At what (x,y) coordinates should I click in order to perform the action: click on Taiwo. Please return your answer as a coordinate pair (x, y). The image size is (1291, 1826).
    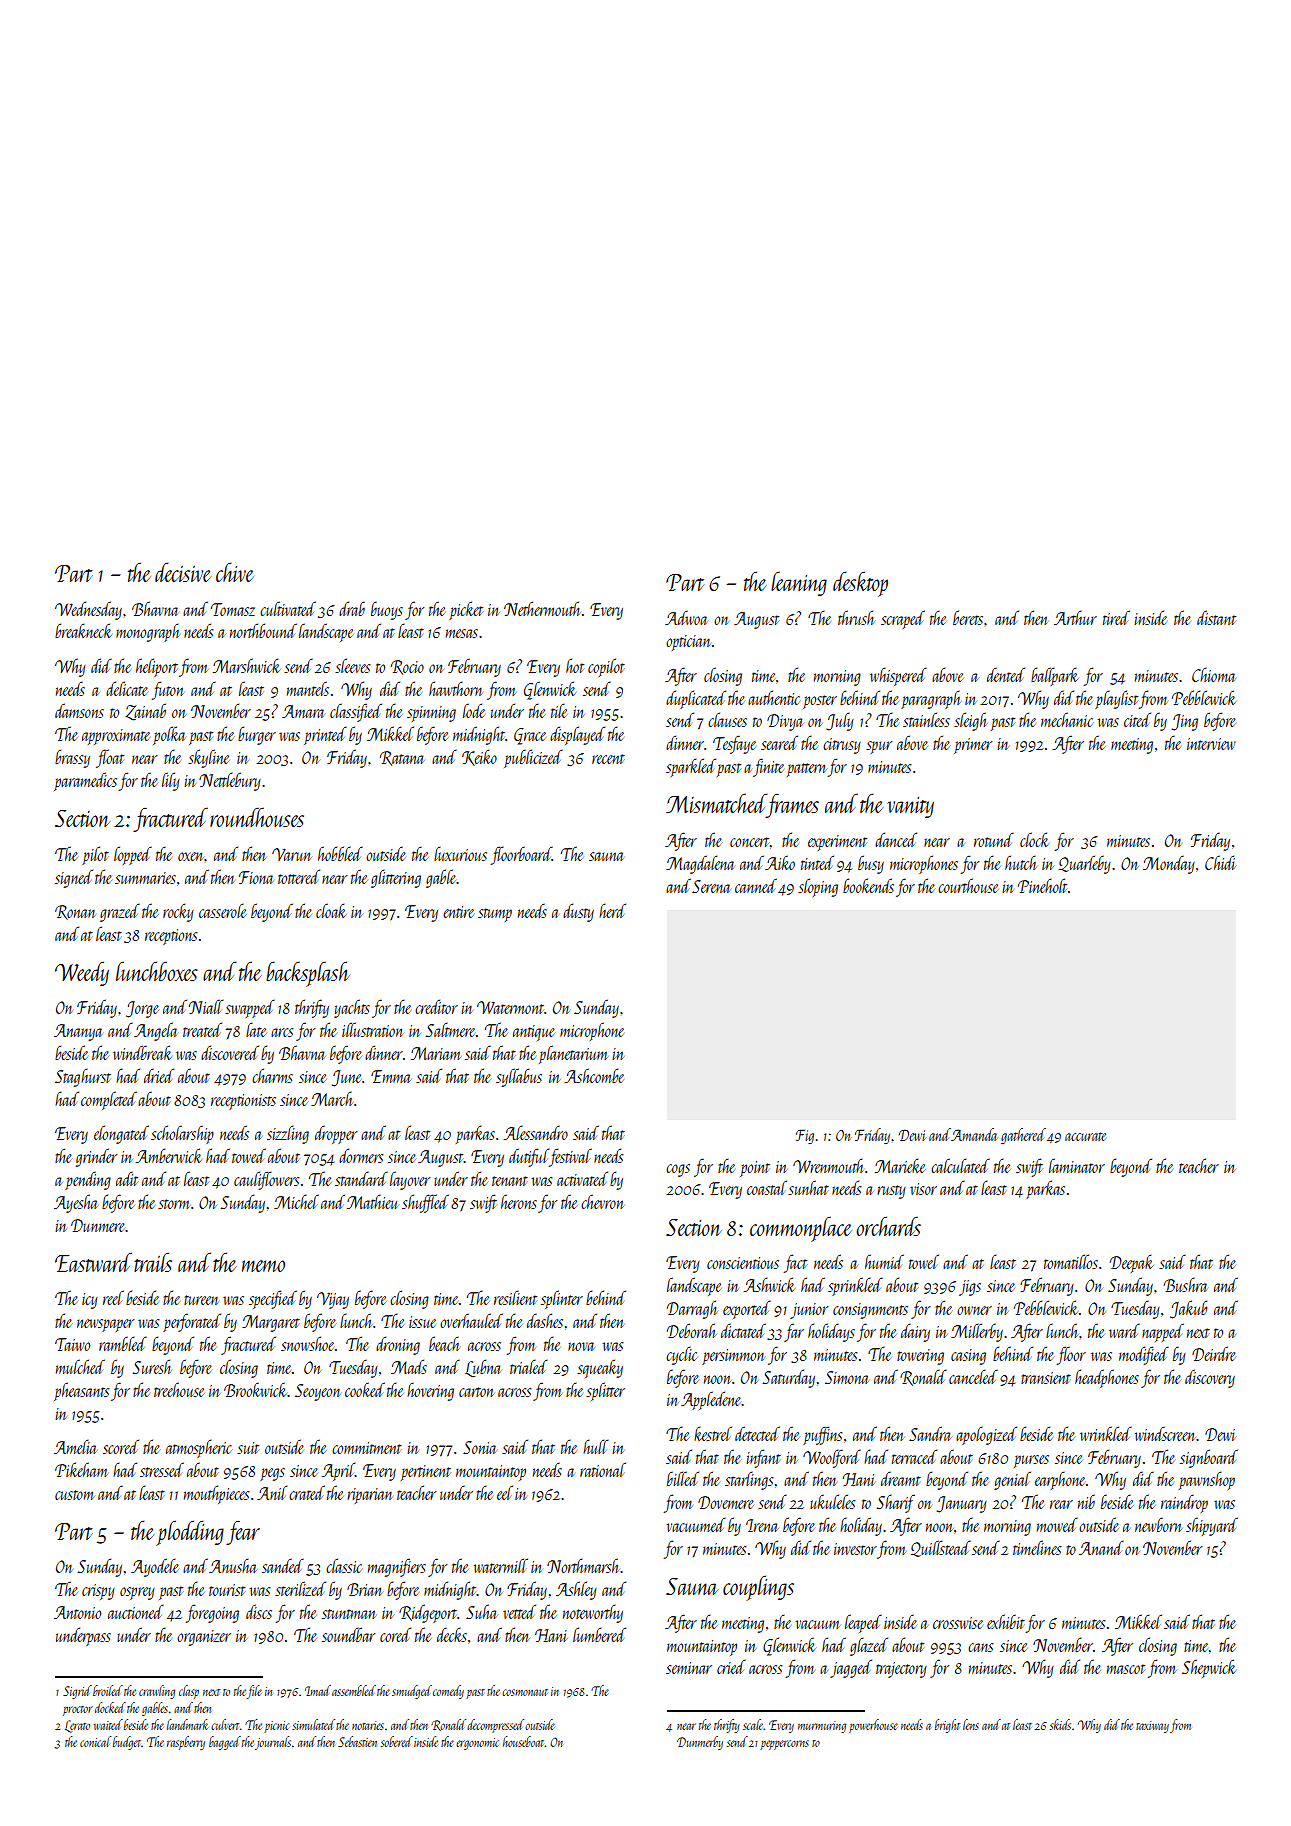
    Looking at the image, I should click on (72, 1344).
